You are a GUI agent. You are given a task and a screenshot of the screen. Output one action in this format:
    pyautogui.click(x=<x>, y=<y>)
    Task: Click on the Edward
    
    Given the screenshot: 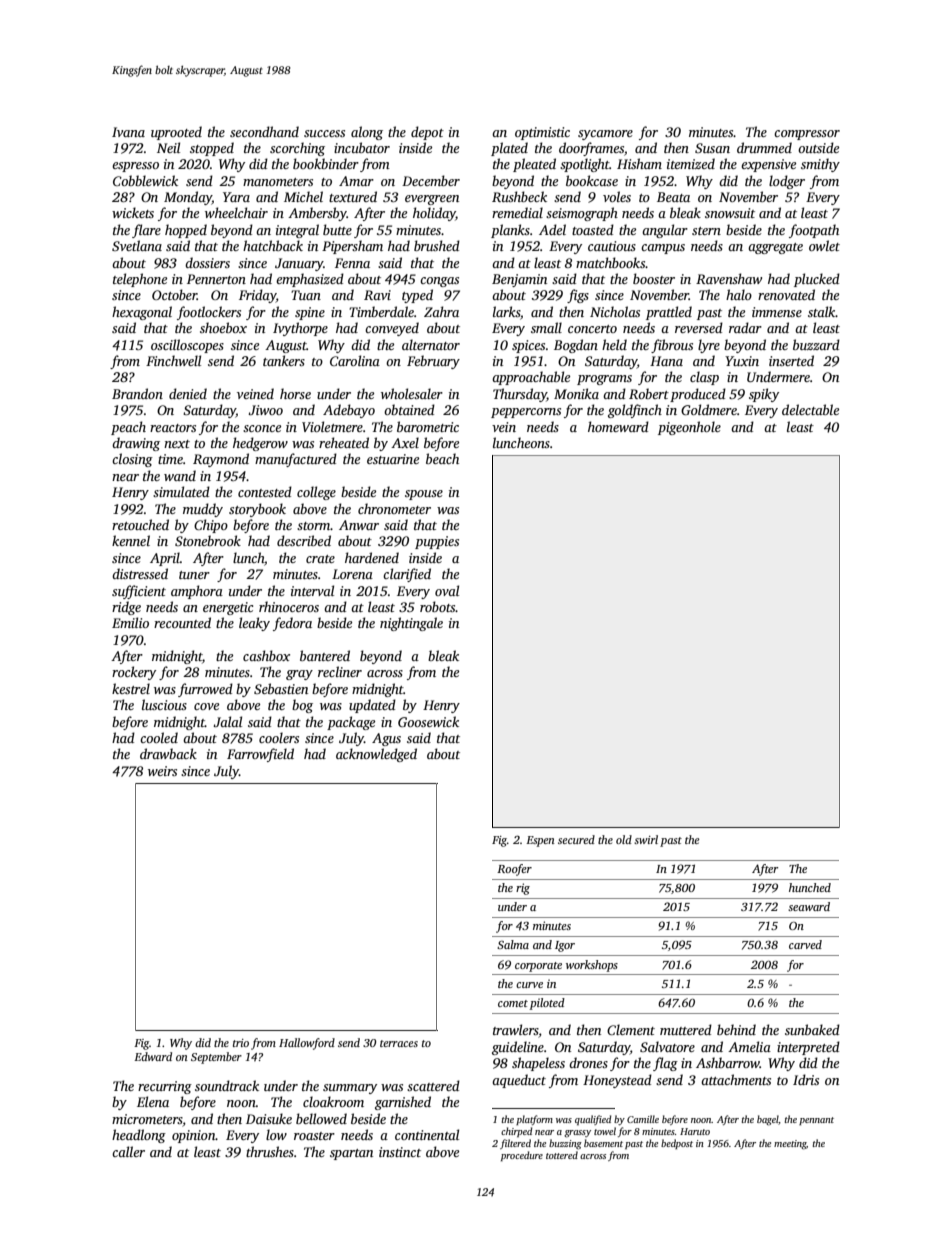 What is the action you would take?
    pyautogui.click(x=153, y=1056)
